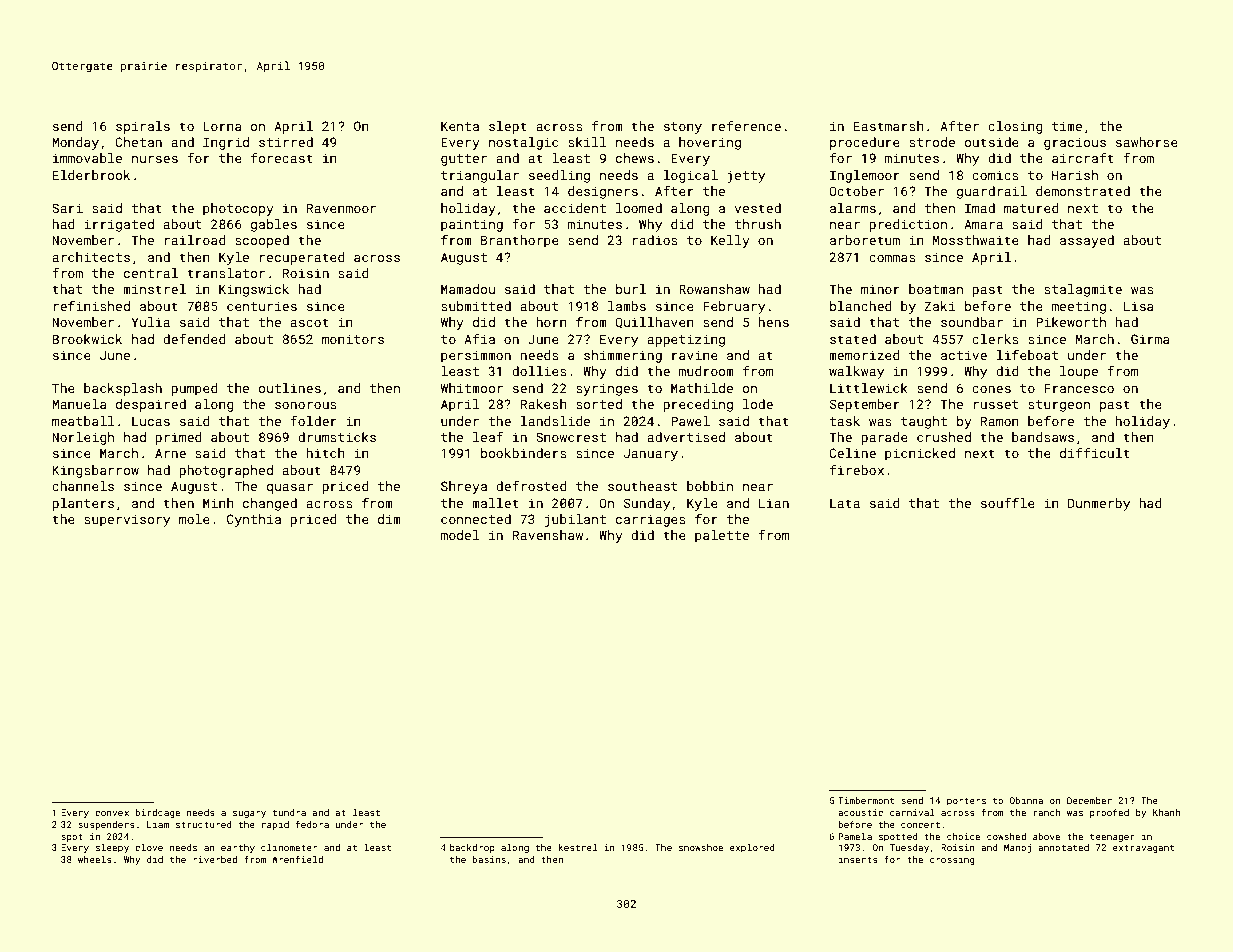 This screenshot has height=952, width=1233. Describe the element at coordinates (95, 471) in the screenshot. I see `Kingsbarrow` at that location.
